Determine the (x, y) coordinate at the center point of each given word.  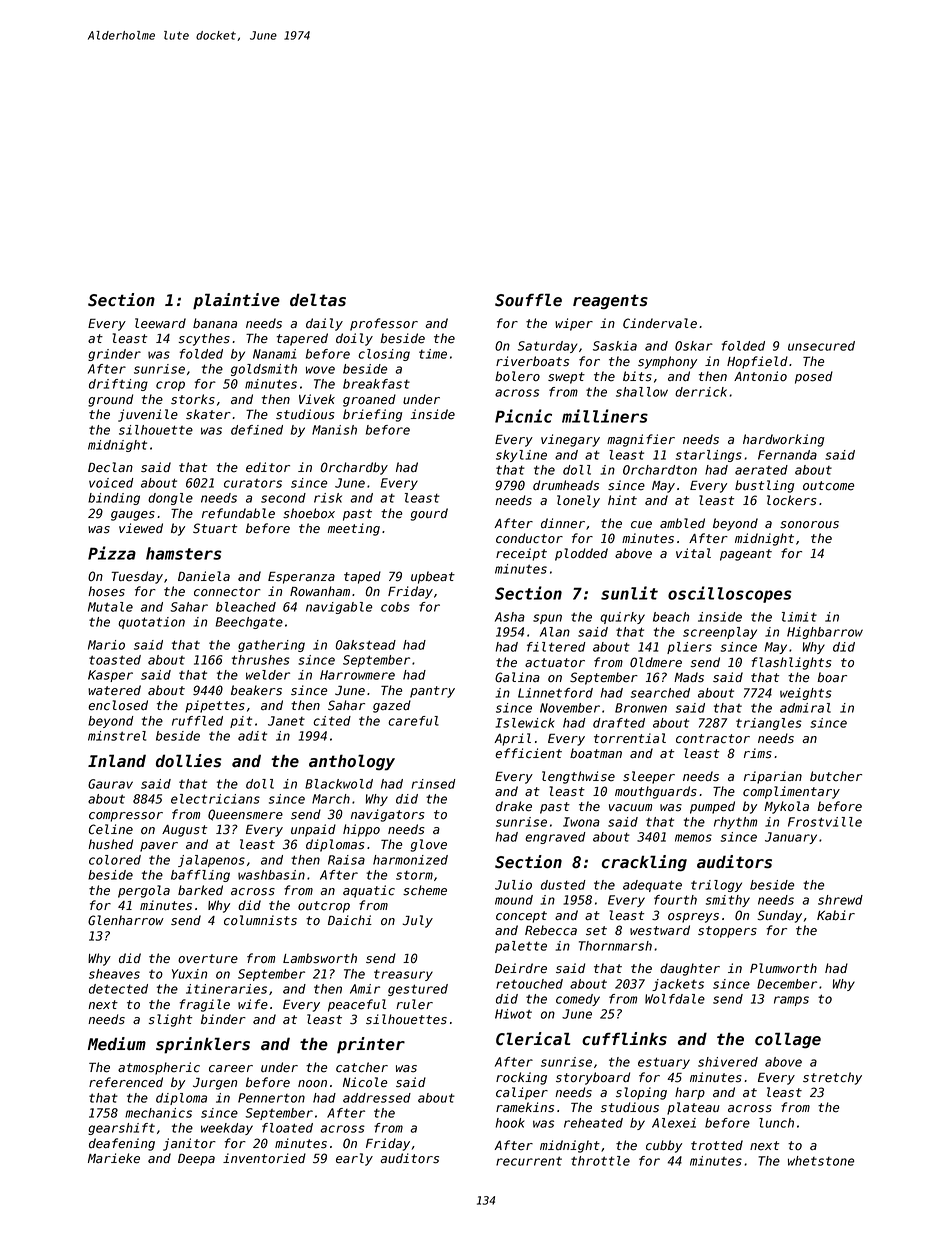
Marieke (114, 1158)
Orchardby (354, 468)
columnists (260, 920)
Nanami (274, 354)
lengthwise (578, 777)
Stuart (215, 528)
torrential (630, 738)
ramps (791, 1001)
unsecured (821, 346)
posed (814, 377)
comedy (578, 1000)
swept (566, 378)
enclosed (118, 705)
